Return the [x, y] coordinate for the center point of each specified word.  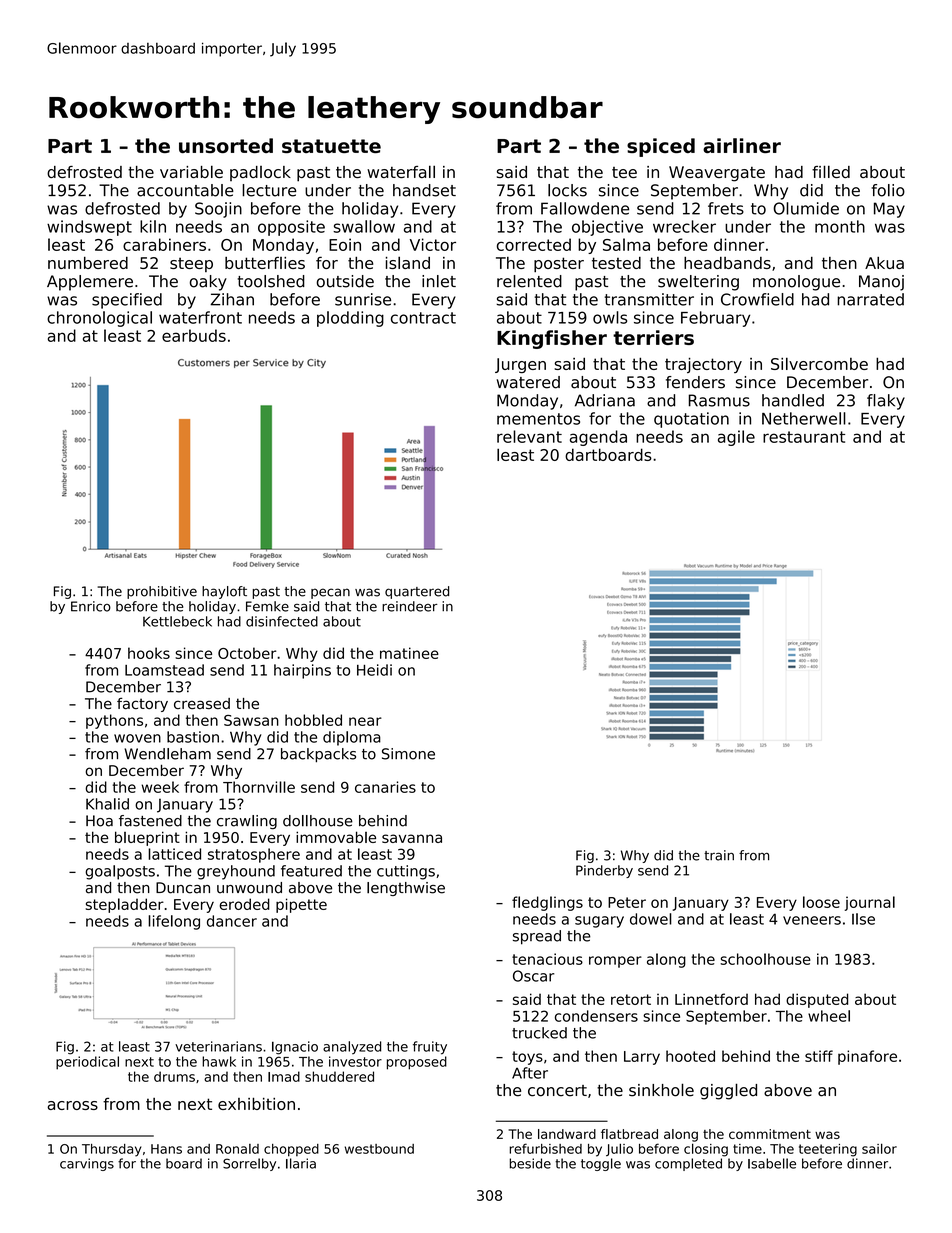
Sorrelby [249, 1164]
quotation [691, 420]
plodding [350, 319]
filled [831, 171]
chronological [99, 319]
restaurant [804, 437]
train [719, 855]
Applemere [90, 283]
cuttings [406, 872]
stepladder [125, 905]
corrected [534, 244]
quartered [417, 592]
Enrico [91, 606]
